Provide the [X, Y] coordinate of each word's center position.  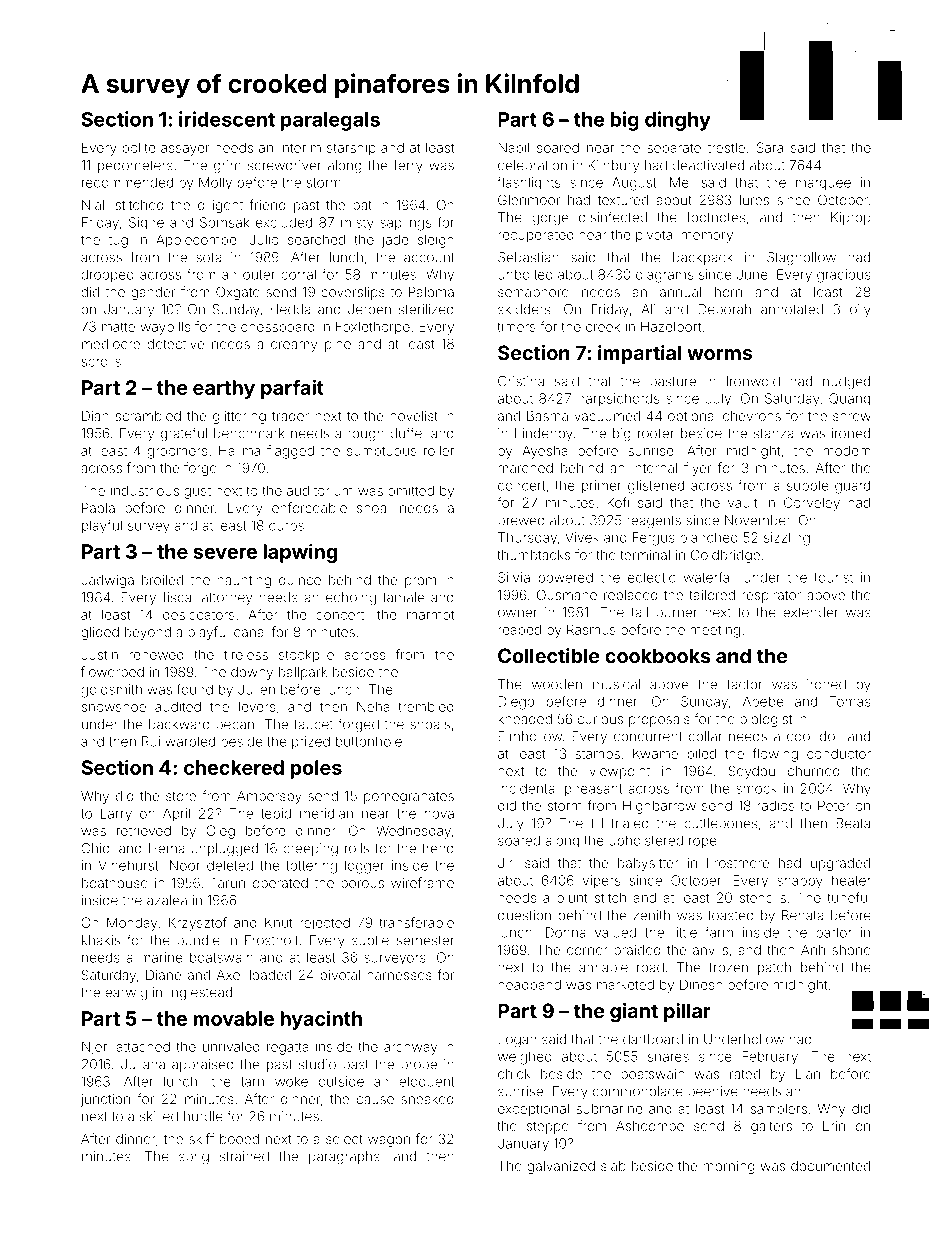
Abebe [763, 701]
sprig [194, 1158]
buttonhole [369, 741]
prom [420, 582]
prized [311, 742]
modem [847, 450]
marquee [823, 185]
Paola [98, 508]
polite [139, 148]
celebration [532, 165]
